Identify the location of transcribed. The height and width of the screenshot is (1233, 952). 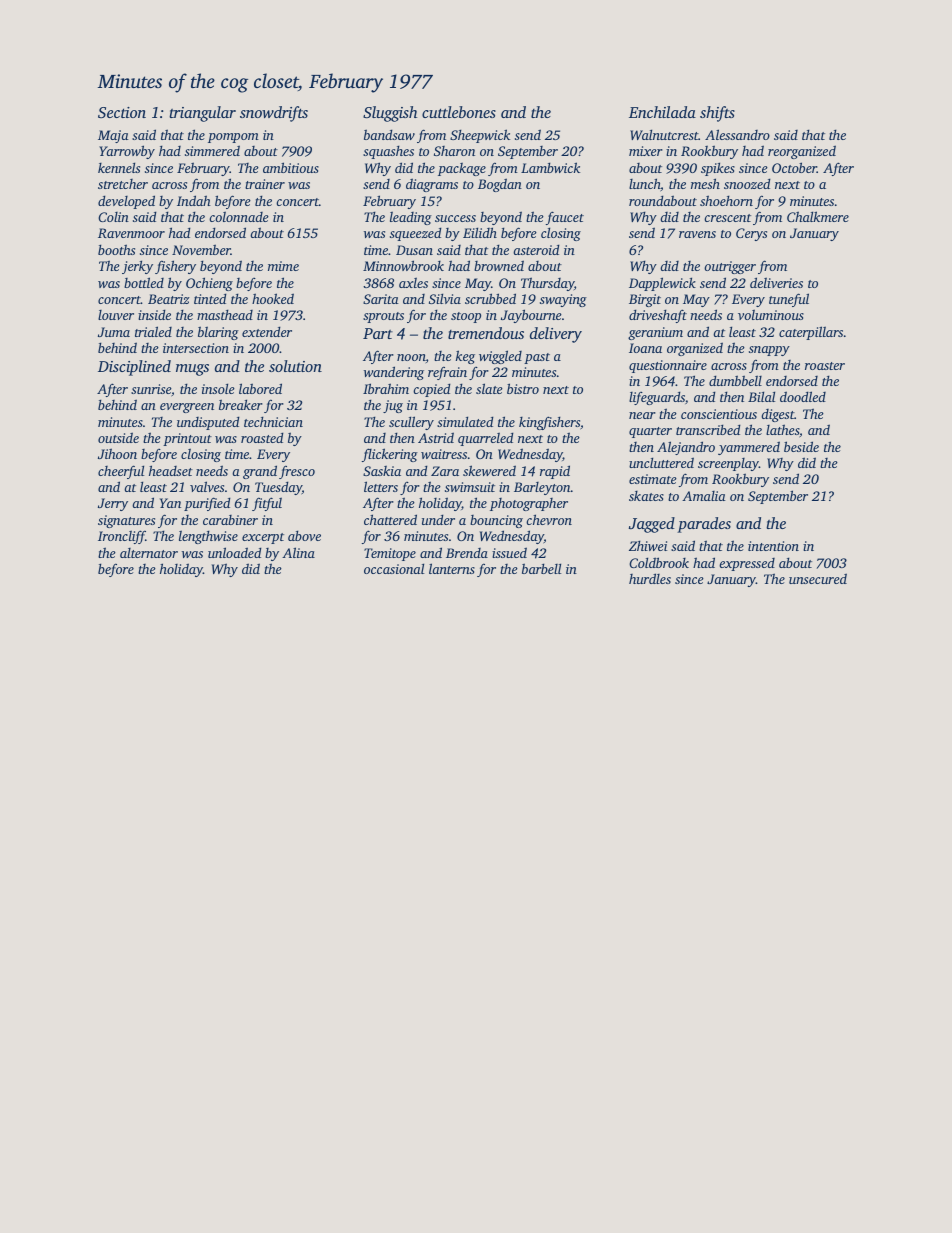
(708, 429).
